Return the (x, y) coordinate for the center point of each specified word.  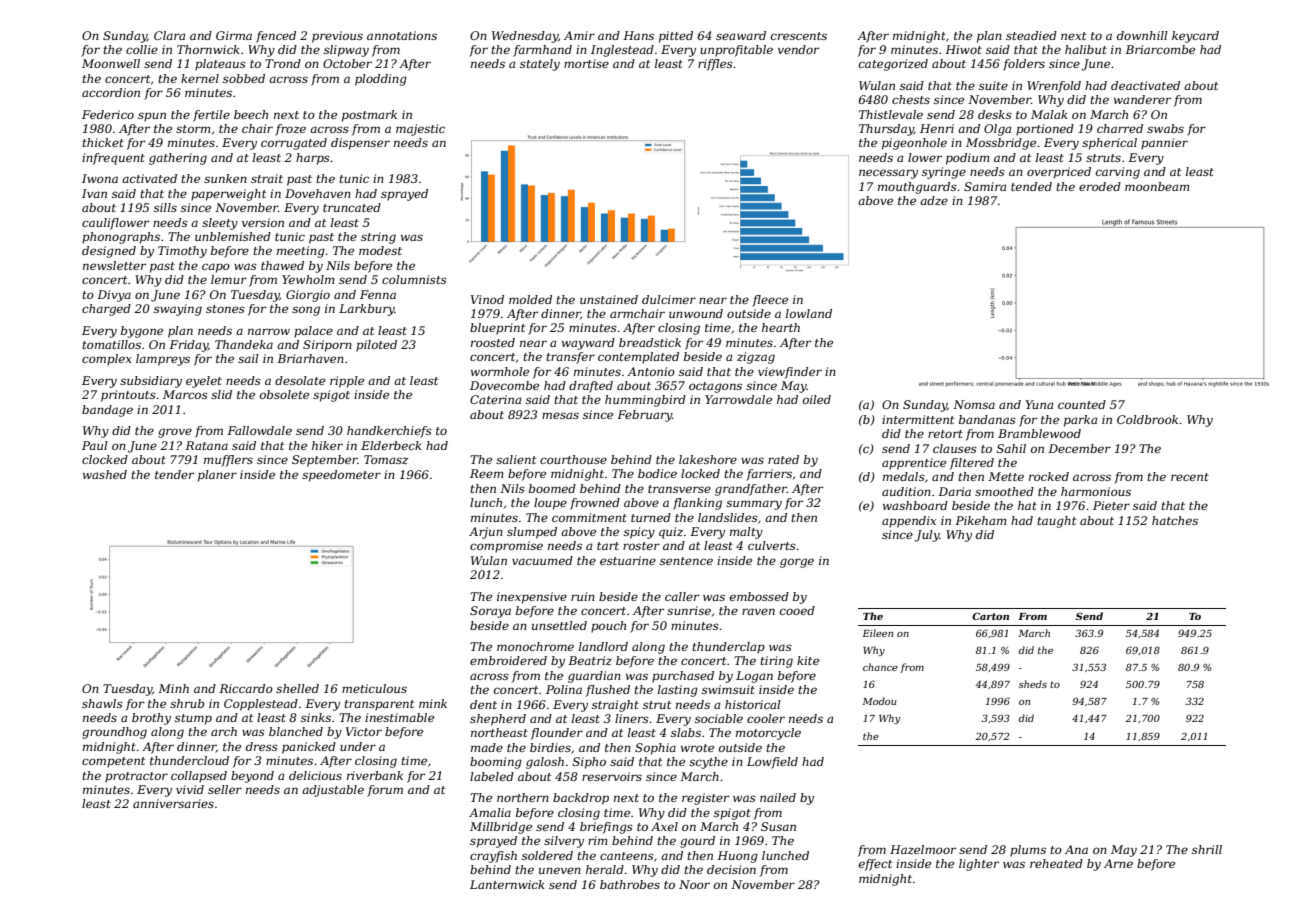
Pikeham (980, 520)
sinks (316, 717)
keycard (1195, 37)
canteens (627, 856)
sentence (686, 561)
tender (174, 474)
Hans (638, 35)
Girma (234, 35)
